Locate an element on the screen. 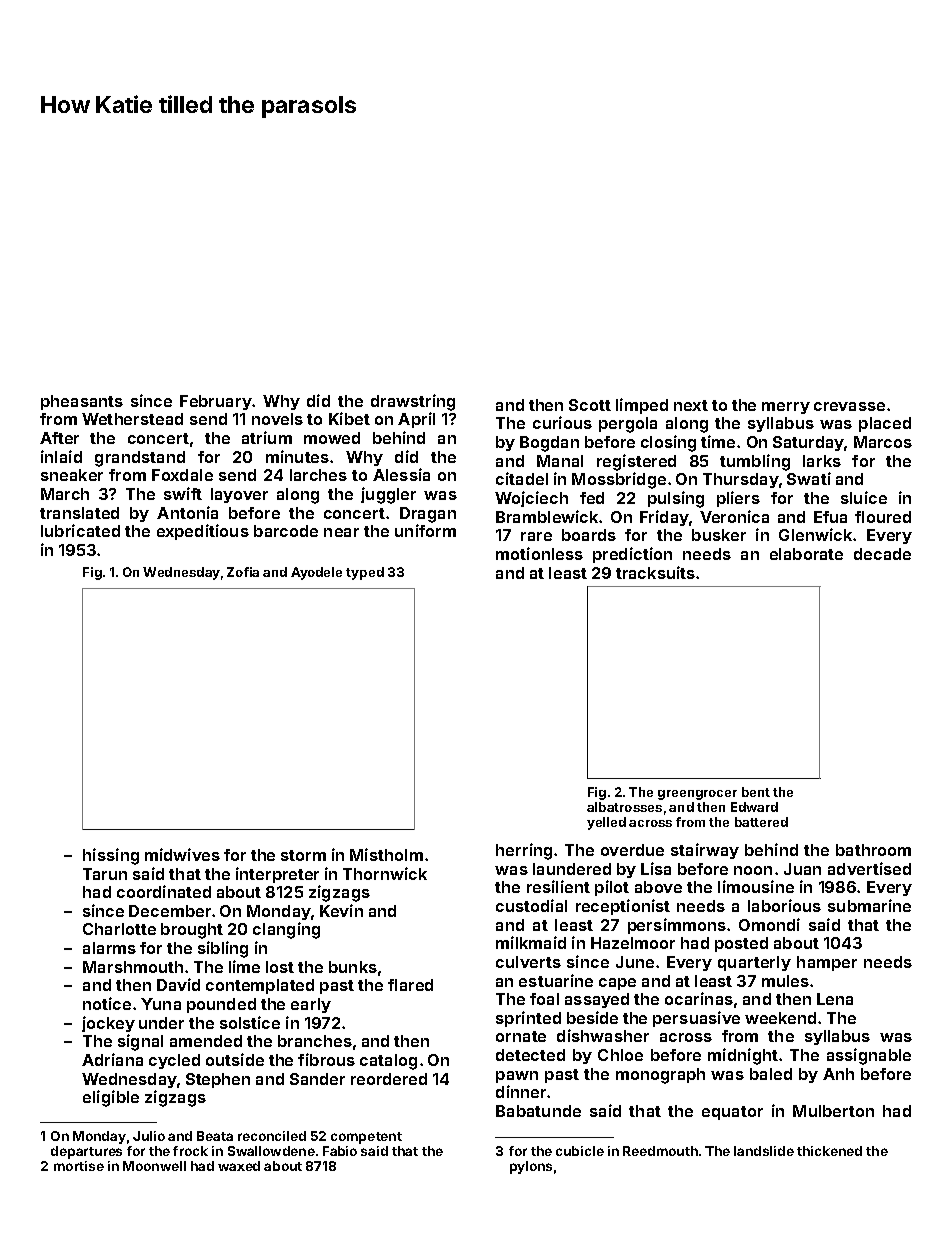 This screenshot has height=1233, width=952. citadel is located at coordinates (522, 478).
